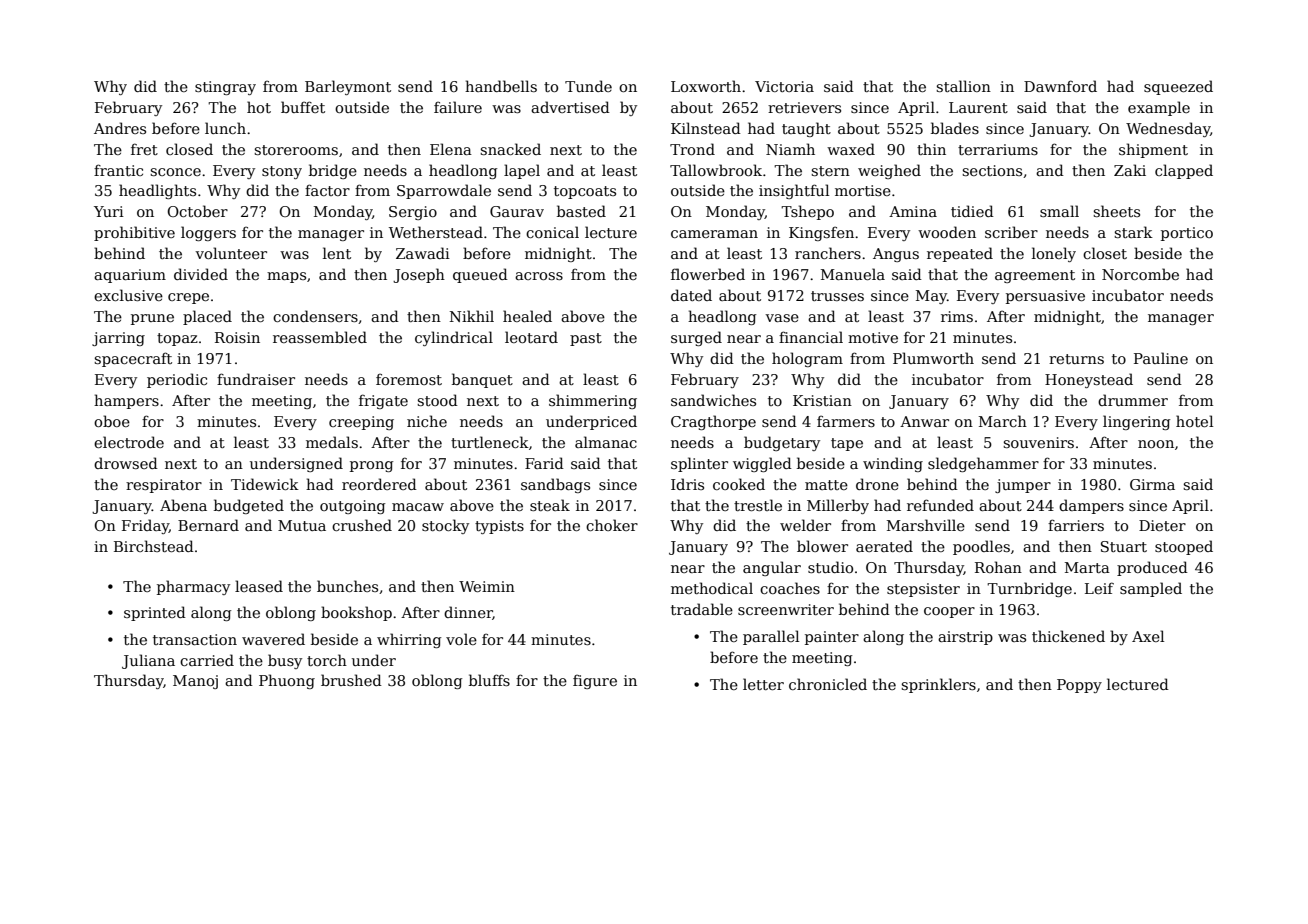  Describe the element at coordinates (965, 638) in the screenshot. I see `airstrip` at that location.
